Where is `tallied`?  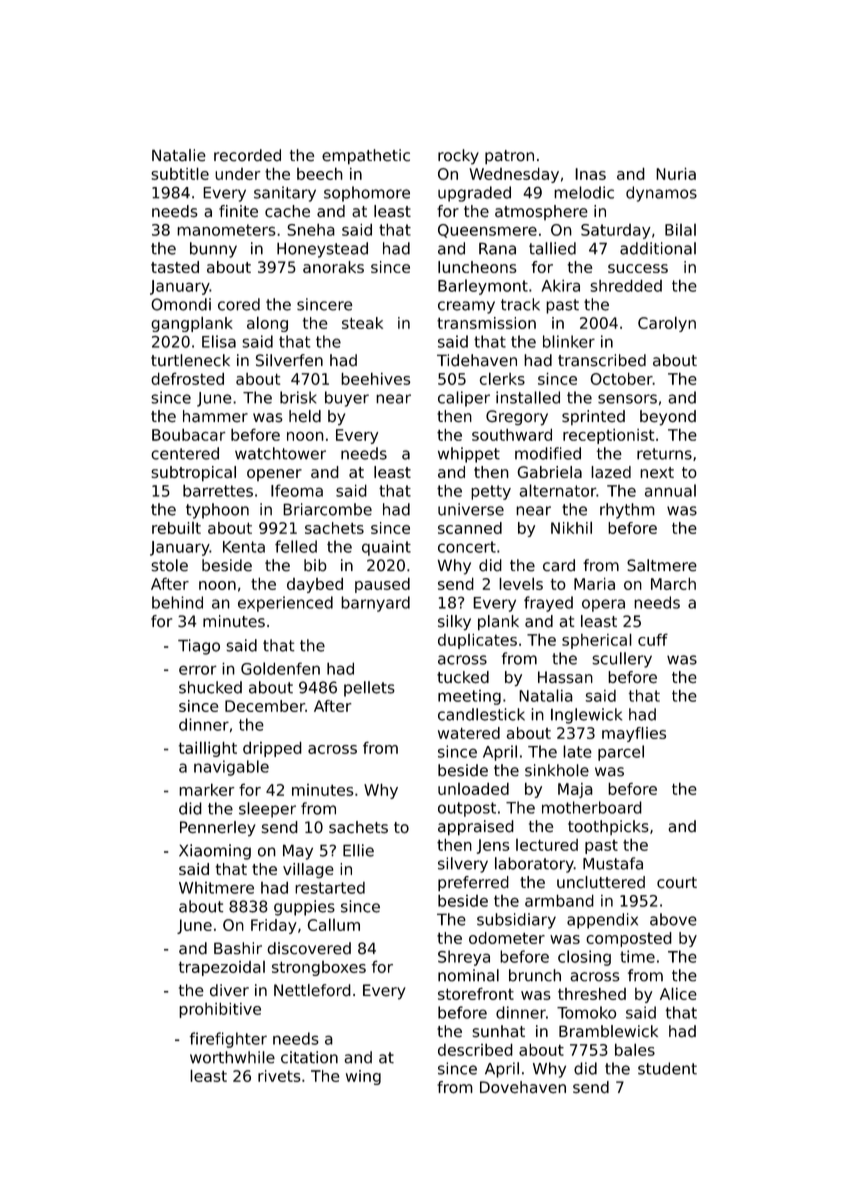
tallied is located at coordinates (552, 248).
